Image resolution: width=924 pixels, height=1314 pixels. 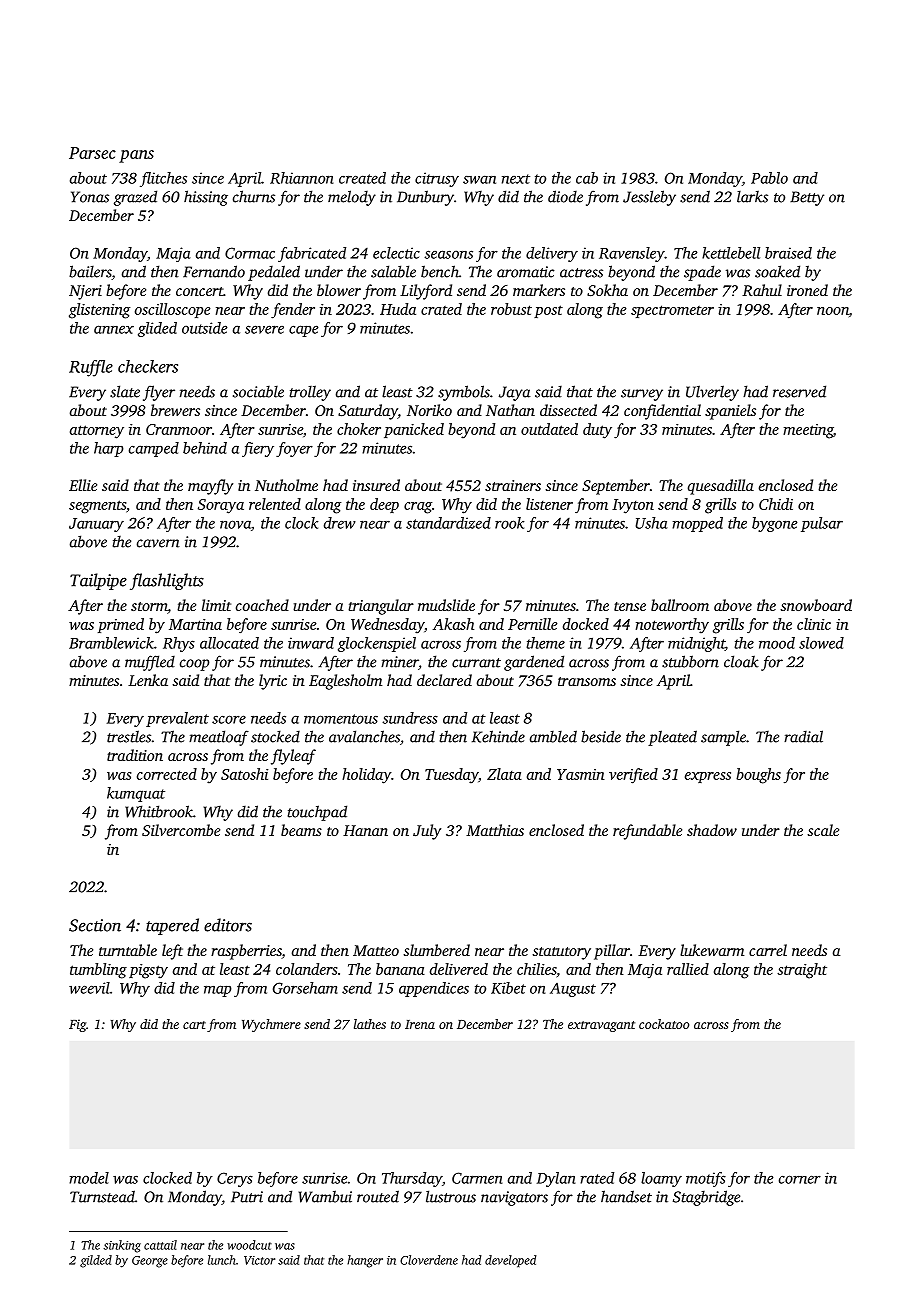 What do you see at coordinates (479, 180) in the screenshot?
I see `swan` at bounding box center [479, 180].
